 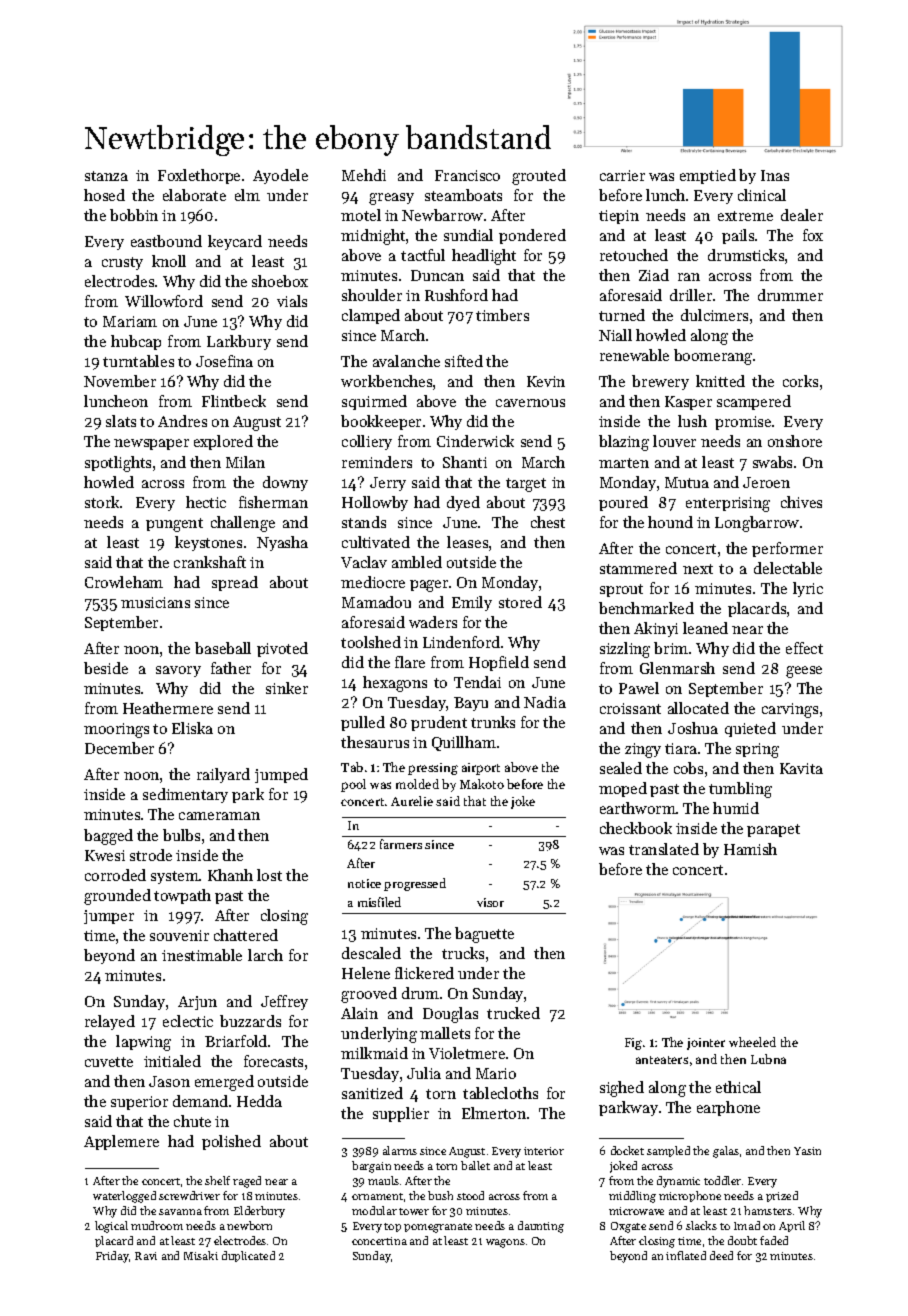 I want to click on dealer, so click(x=802, y=215).
